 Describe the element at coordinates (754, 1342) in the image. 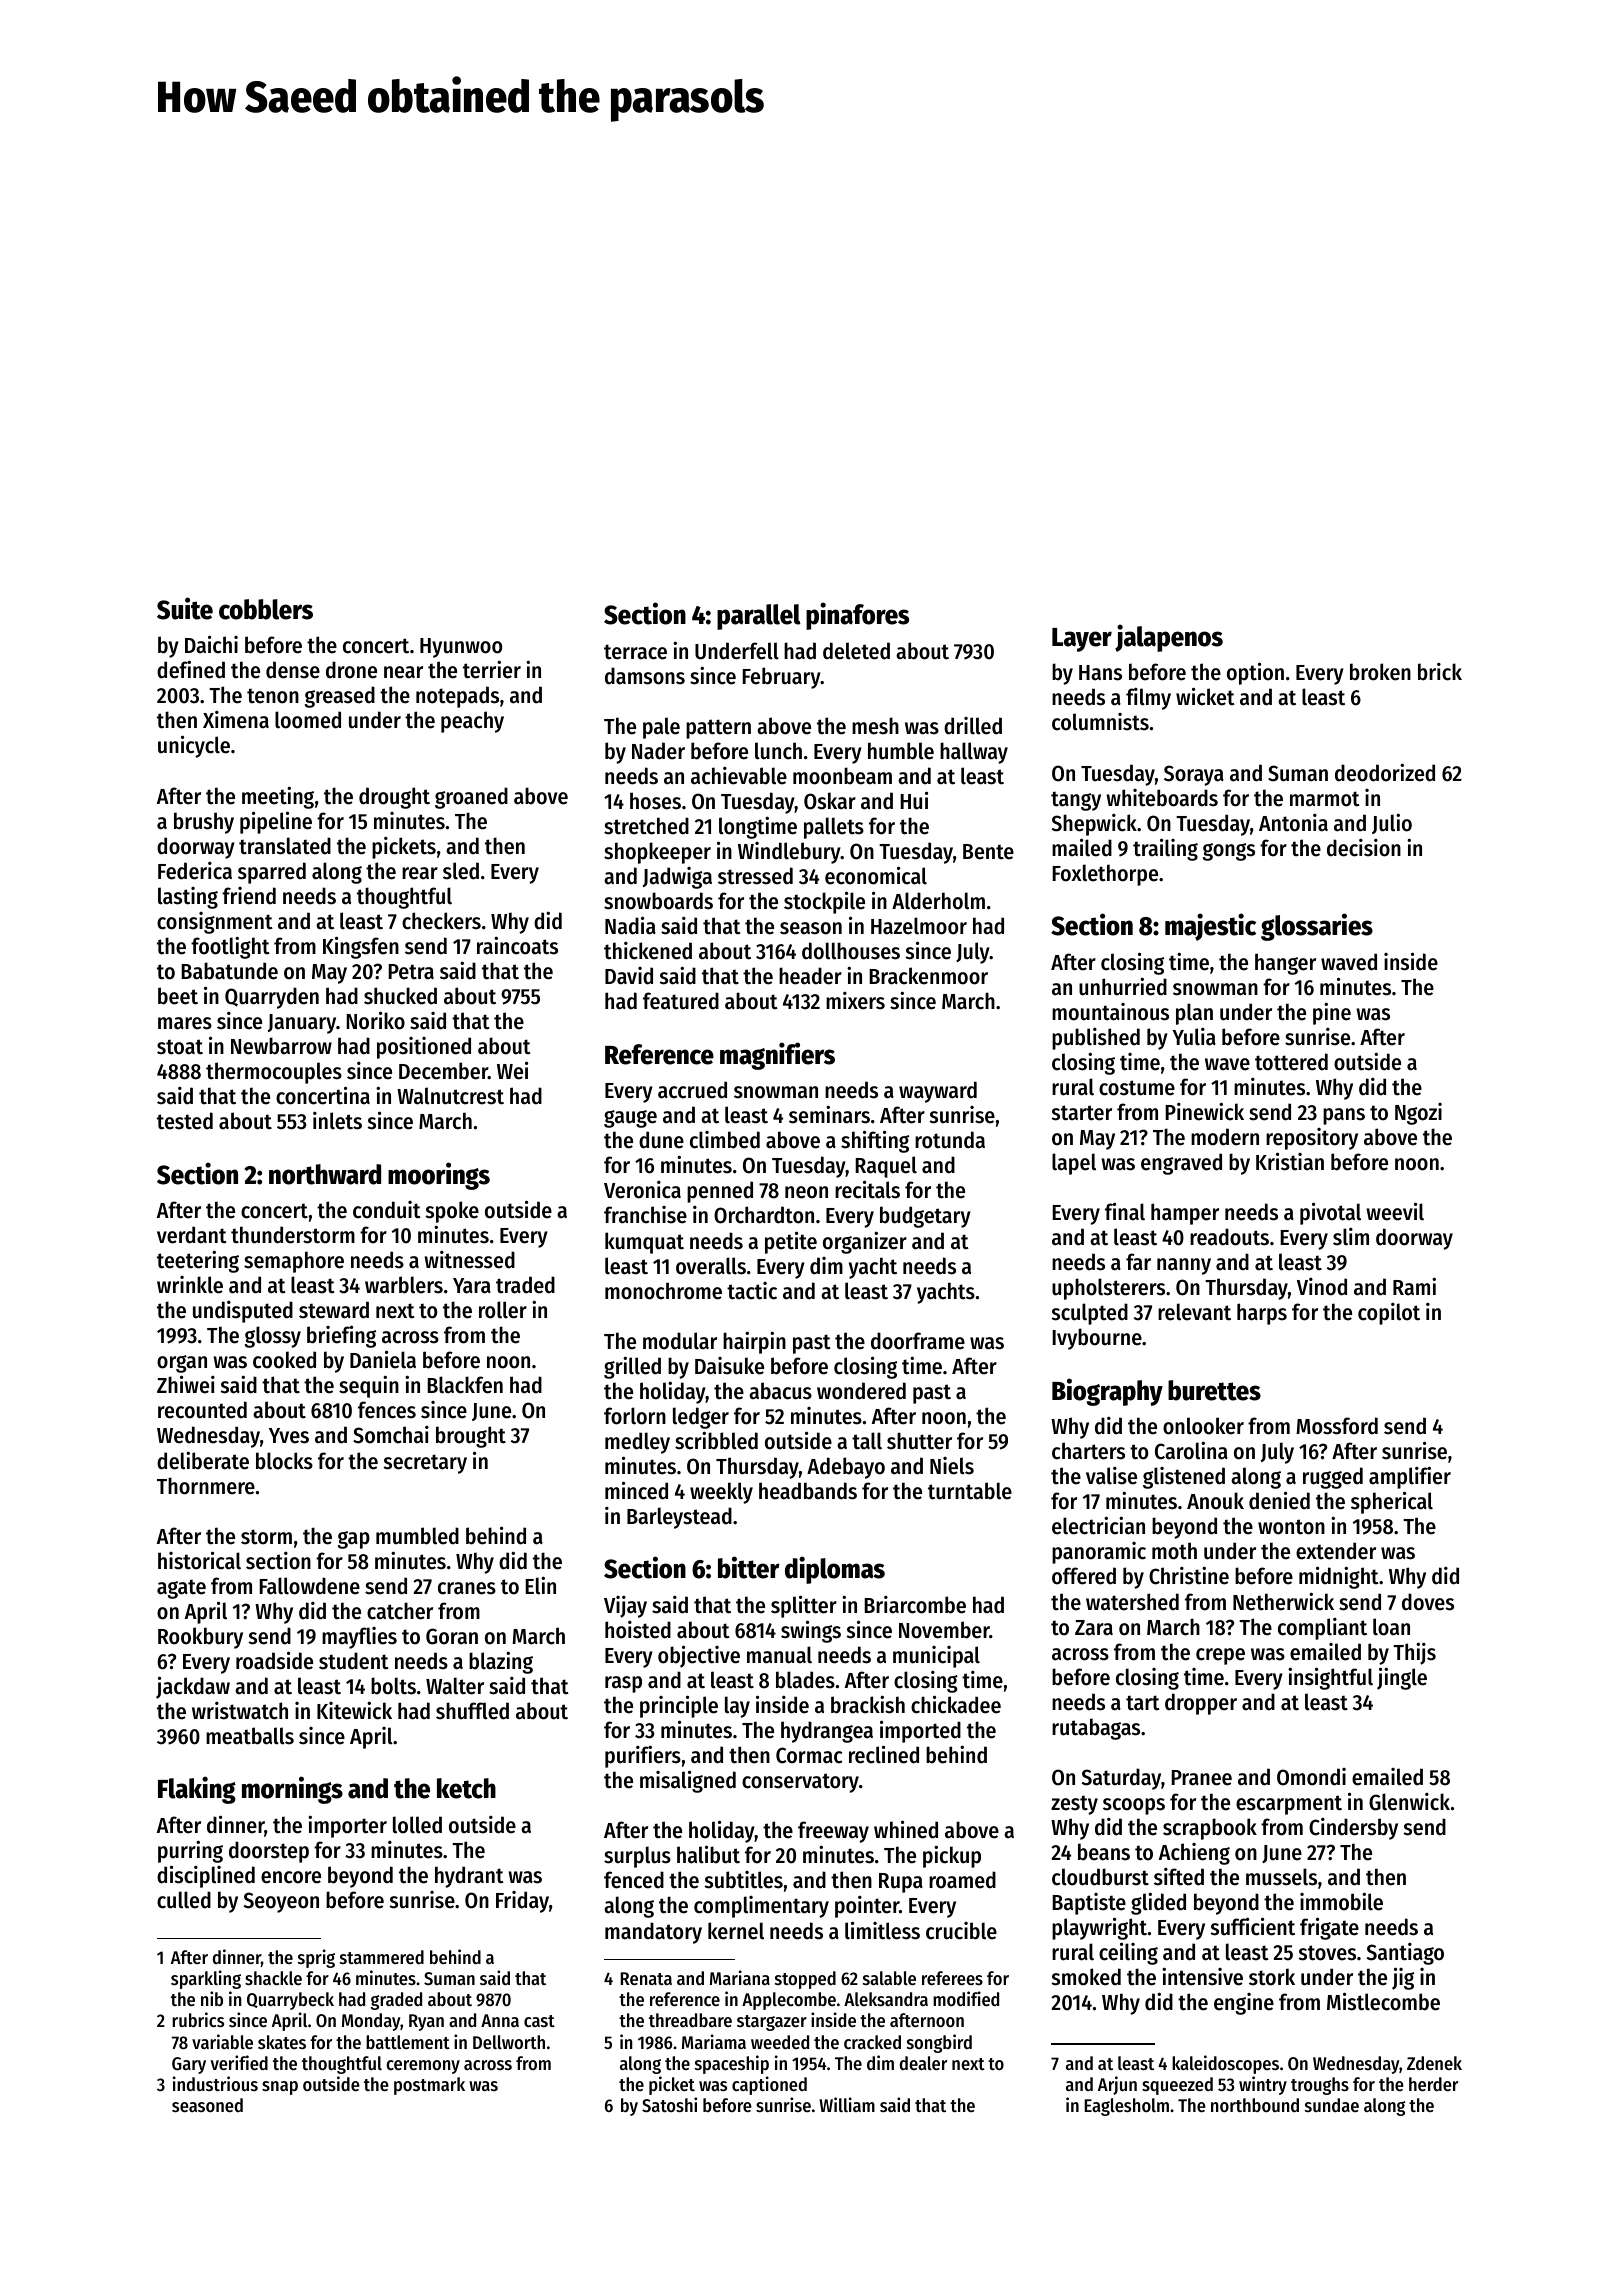

I see `hairpin` at that location.
